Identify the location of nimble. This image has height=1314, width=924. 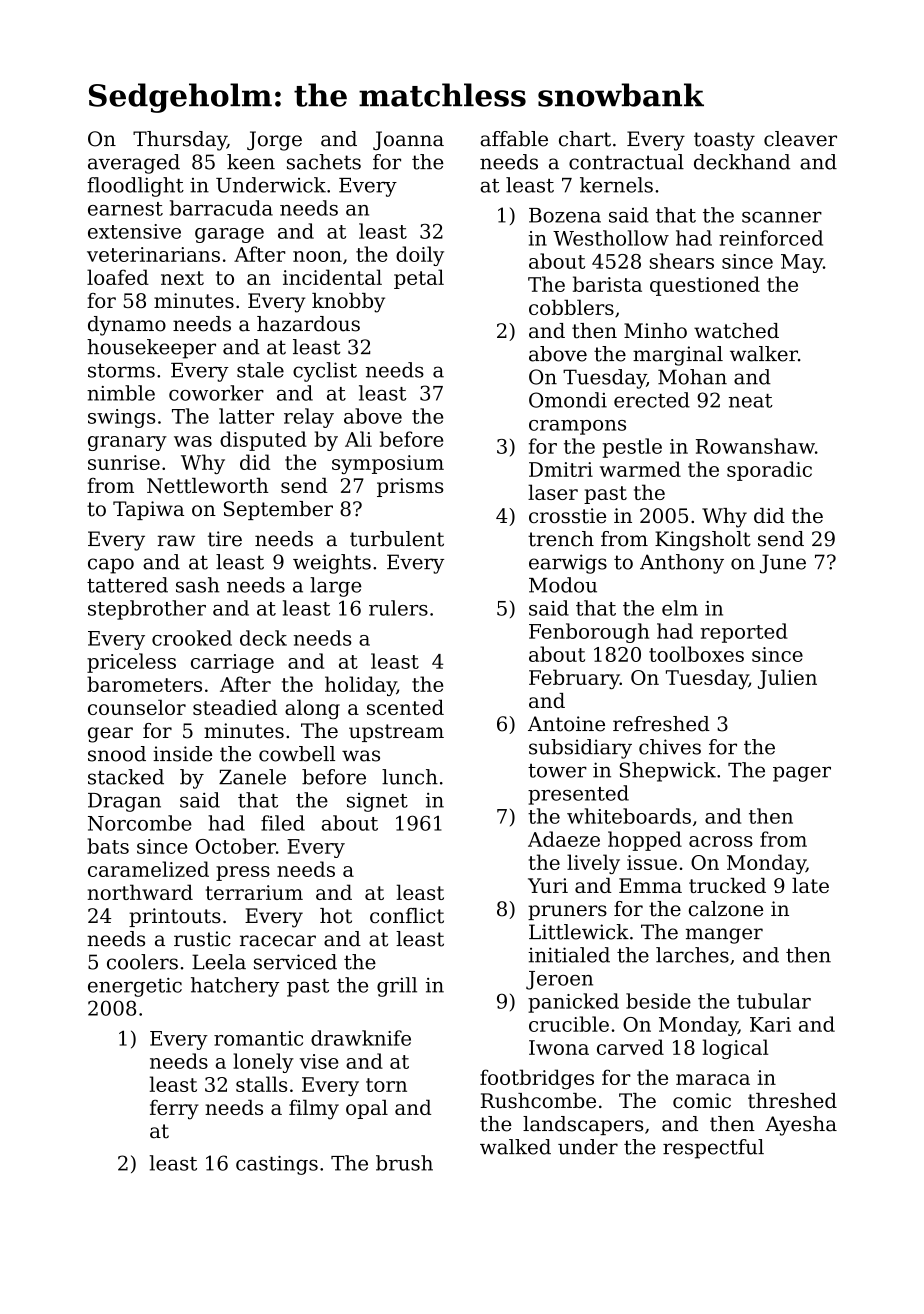
(121, 393).
